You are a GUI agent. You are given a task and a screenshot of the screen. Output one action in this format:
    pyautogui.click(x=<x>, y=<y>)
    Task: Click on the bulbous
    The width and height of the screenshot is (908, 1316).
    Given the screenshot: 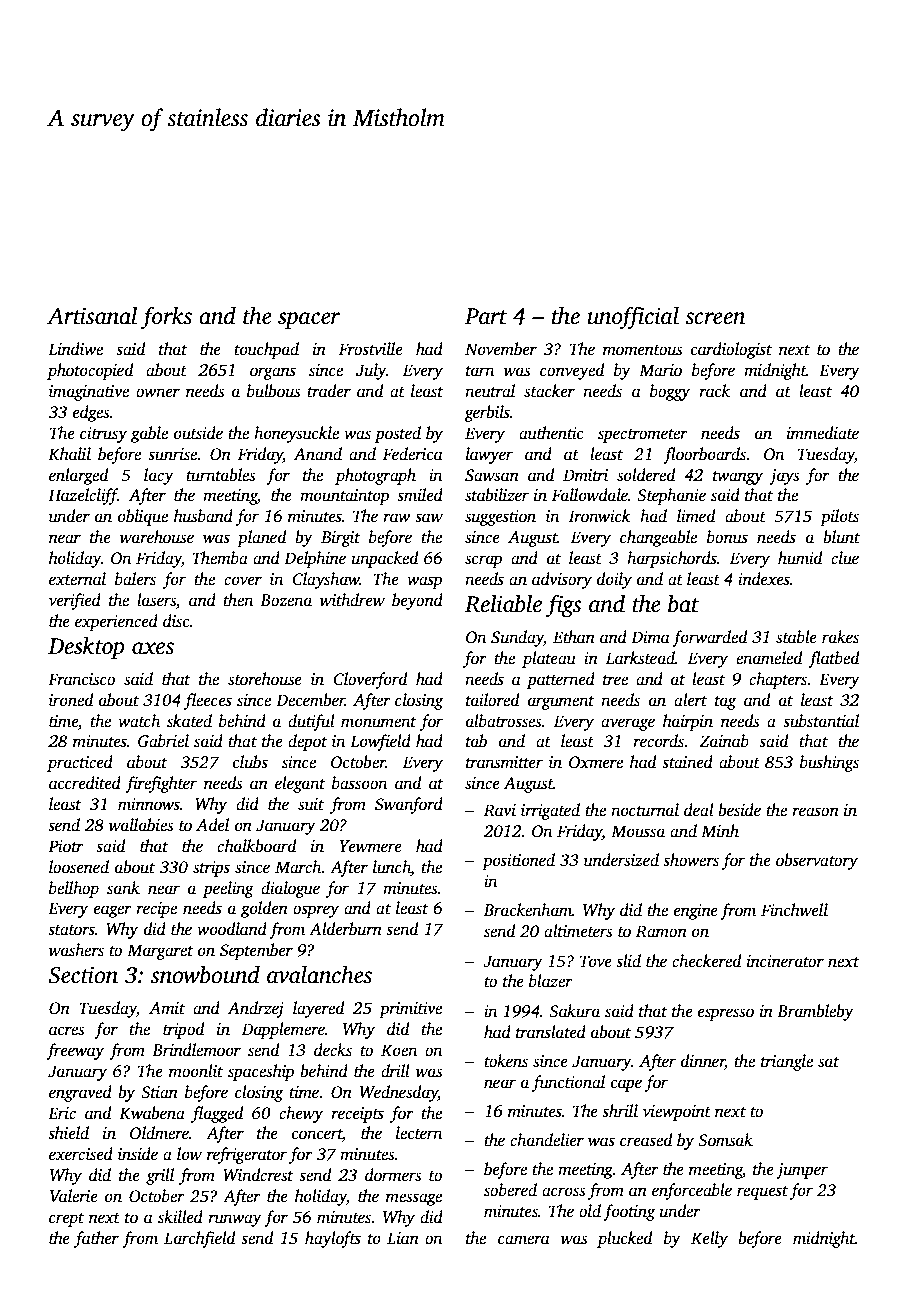 What is the action you would take?
    pyautogui.click(x=274, y=391)
